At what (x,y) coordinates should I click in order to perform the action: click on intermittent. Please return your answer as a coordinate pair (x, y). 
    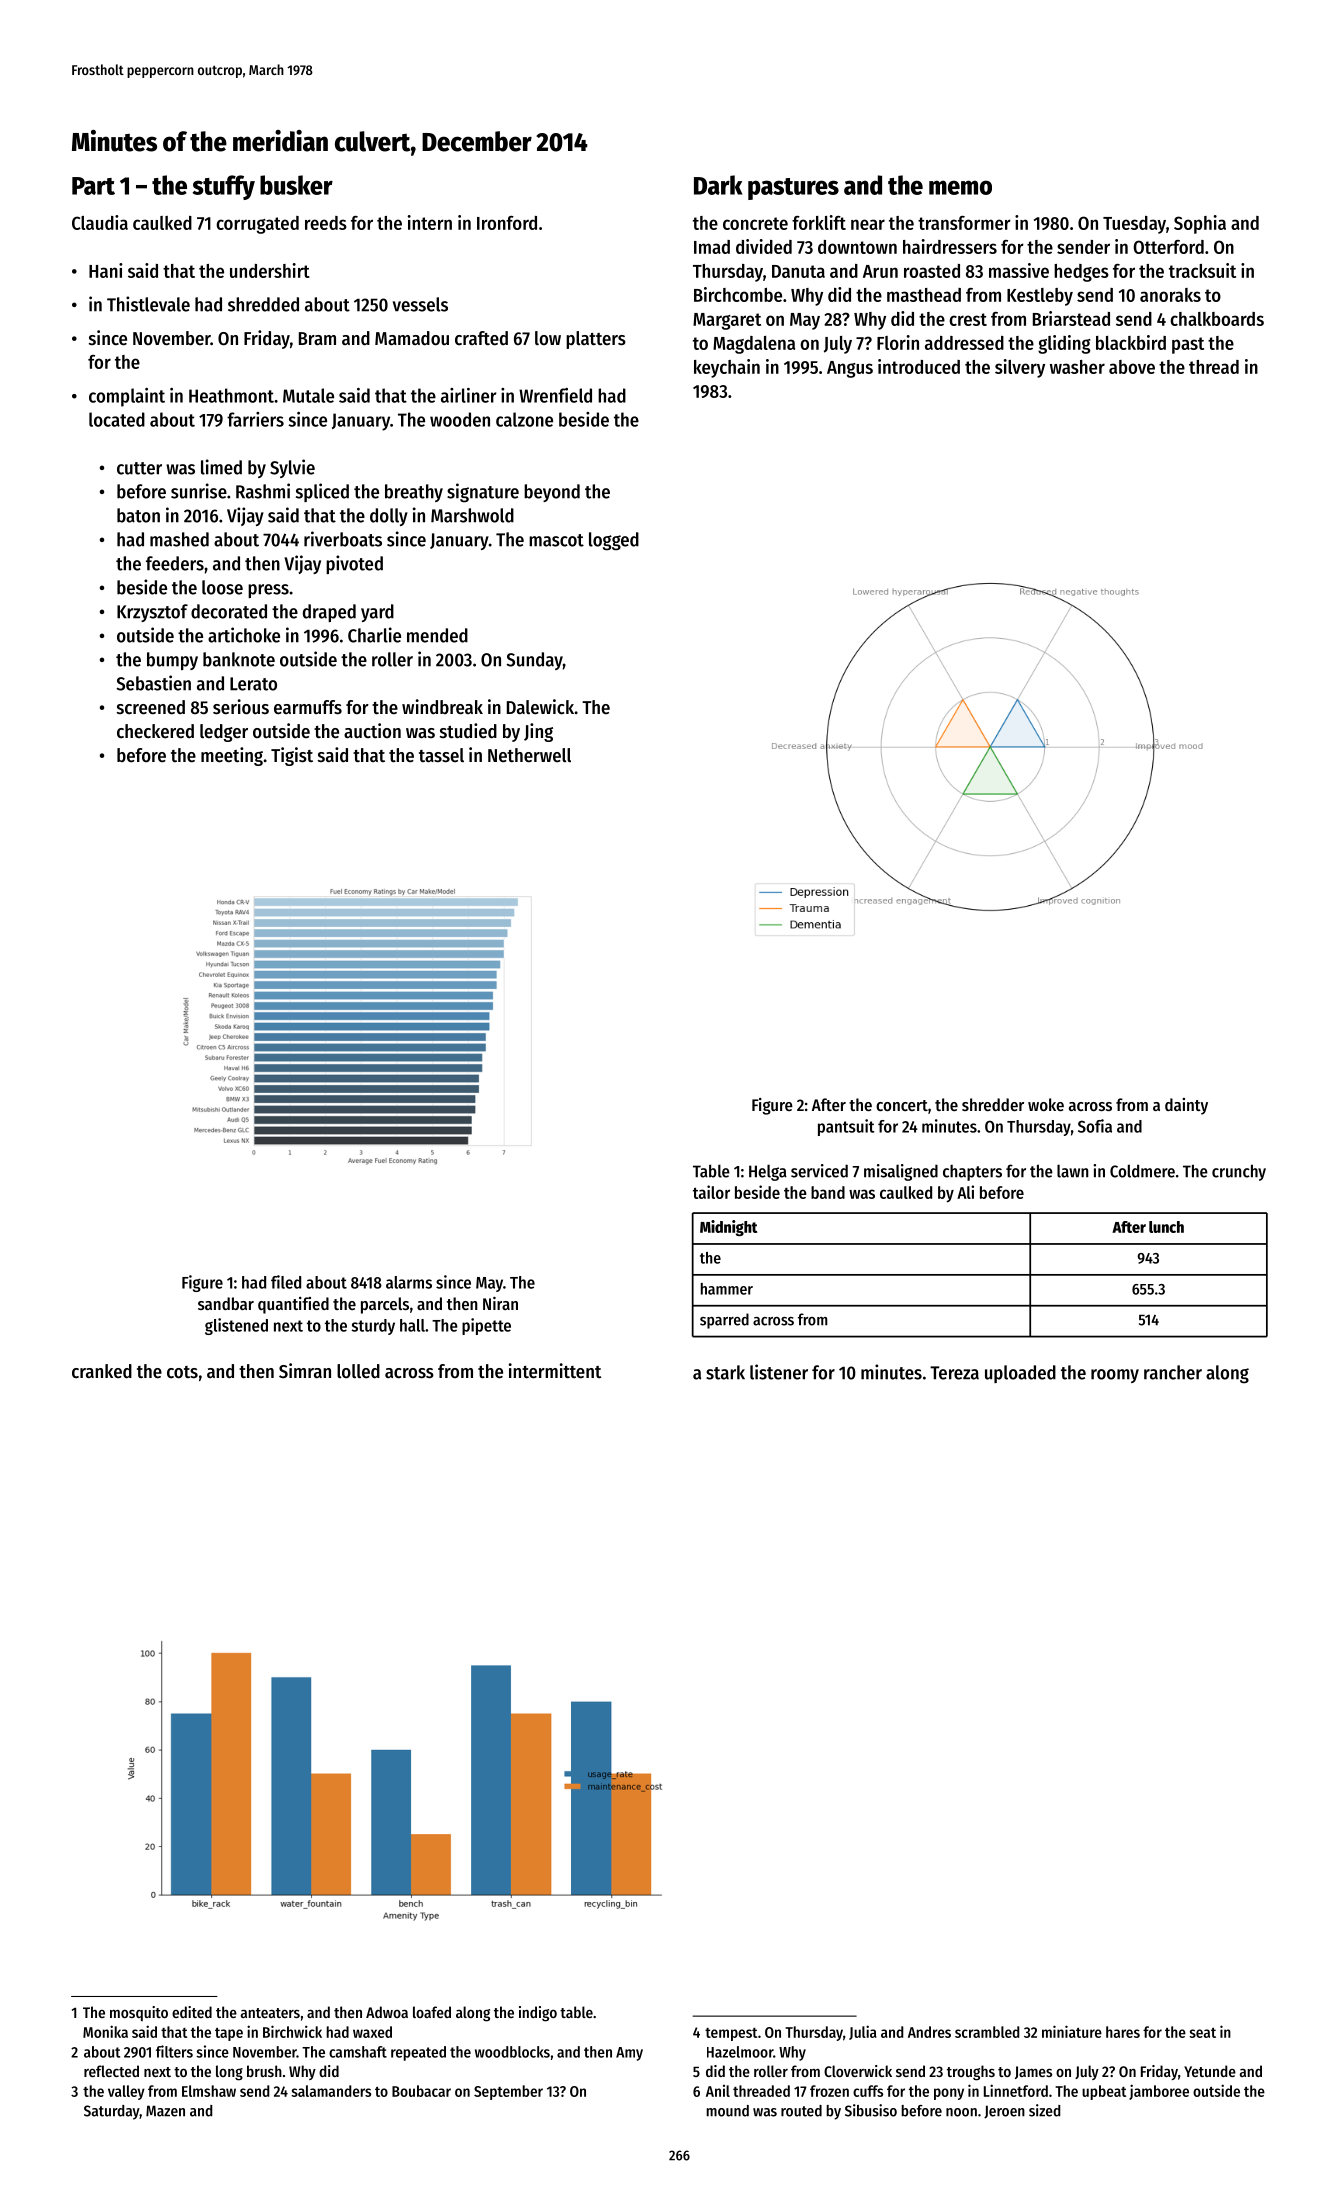
    Looking at the image, I should click on (555, 1371).
